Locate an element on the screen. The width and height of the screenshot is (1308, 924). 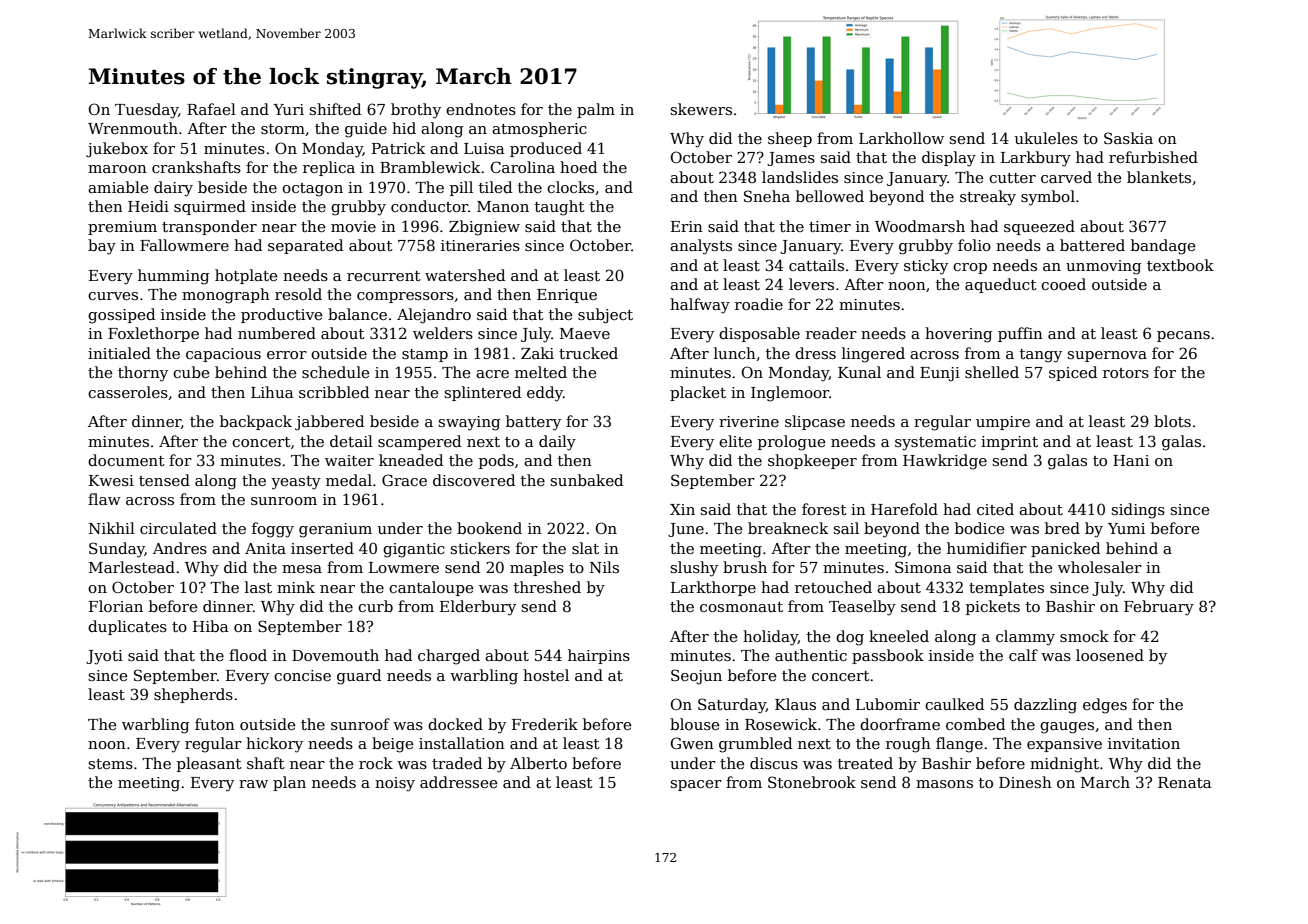
Hani is located at coordinates (1131, 460).
